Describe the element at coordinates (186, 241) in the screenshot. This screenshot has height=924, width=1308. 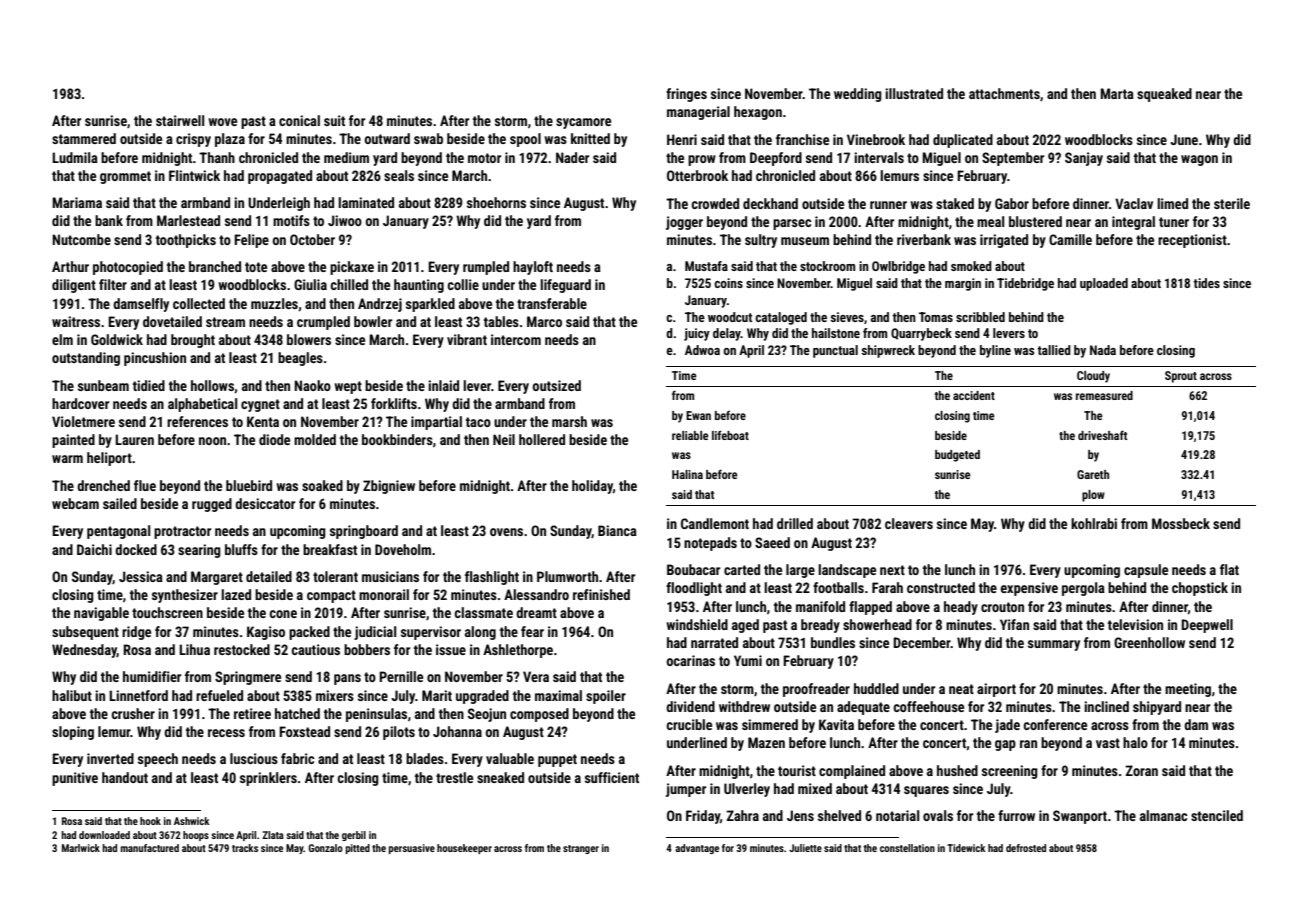
I see `toothpicks` at that location.
